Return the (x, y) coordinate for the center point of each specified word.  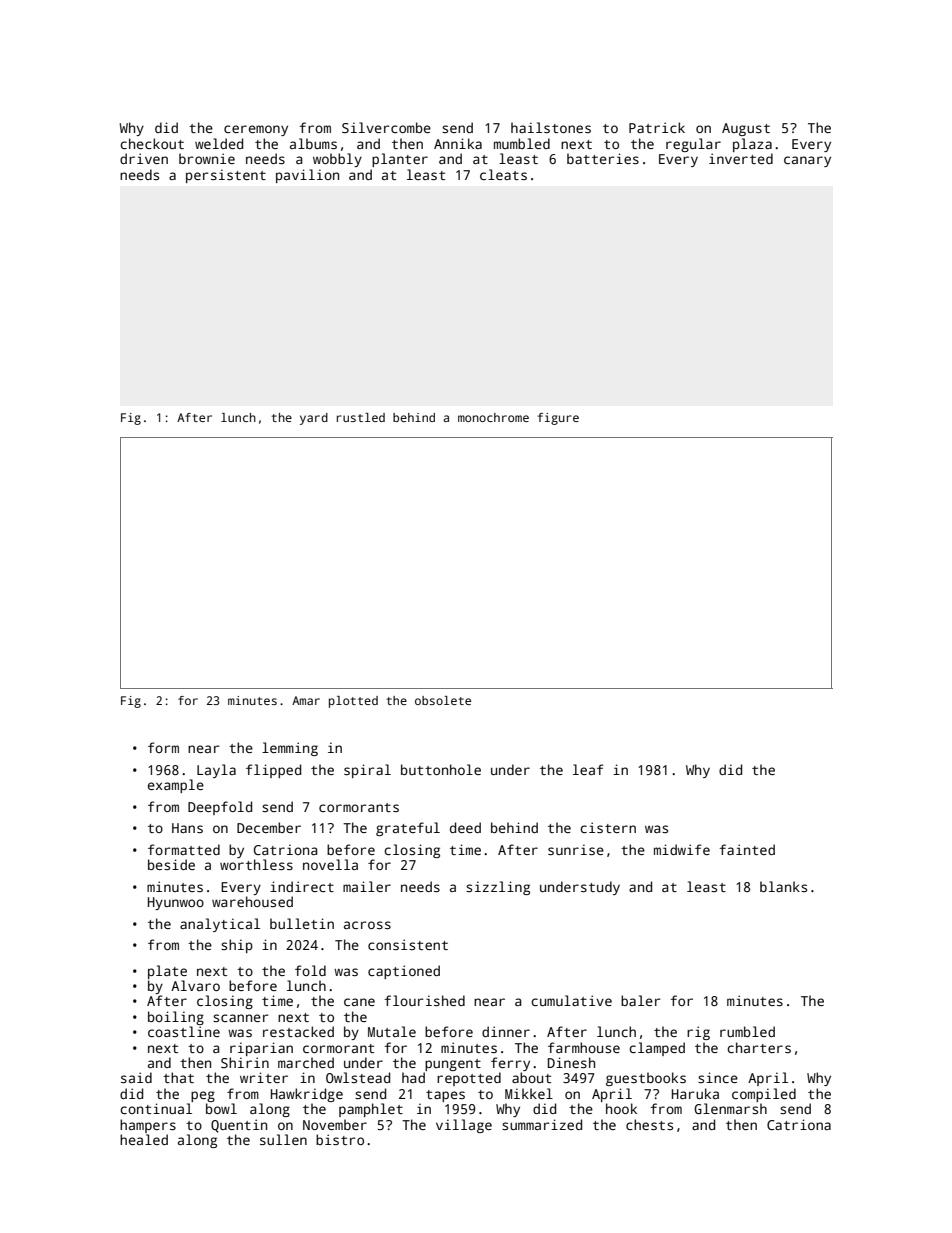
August (746, 129)
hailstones (551, 127)
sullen (283, 1139)
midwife (682, 849)
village (464, 1126)
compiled (764, 1095)
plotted (353, 702)
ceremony (256, 130)
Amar (306, 700)
